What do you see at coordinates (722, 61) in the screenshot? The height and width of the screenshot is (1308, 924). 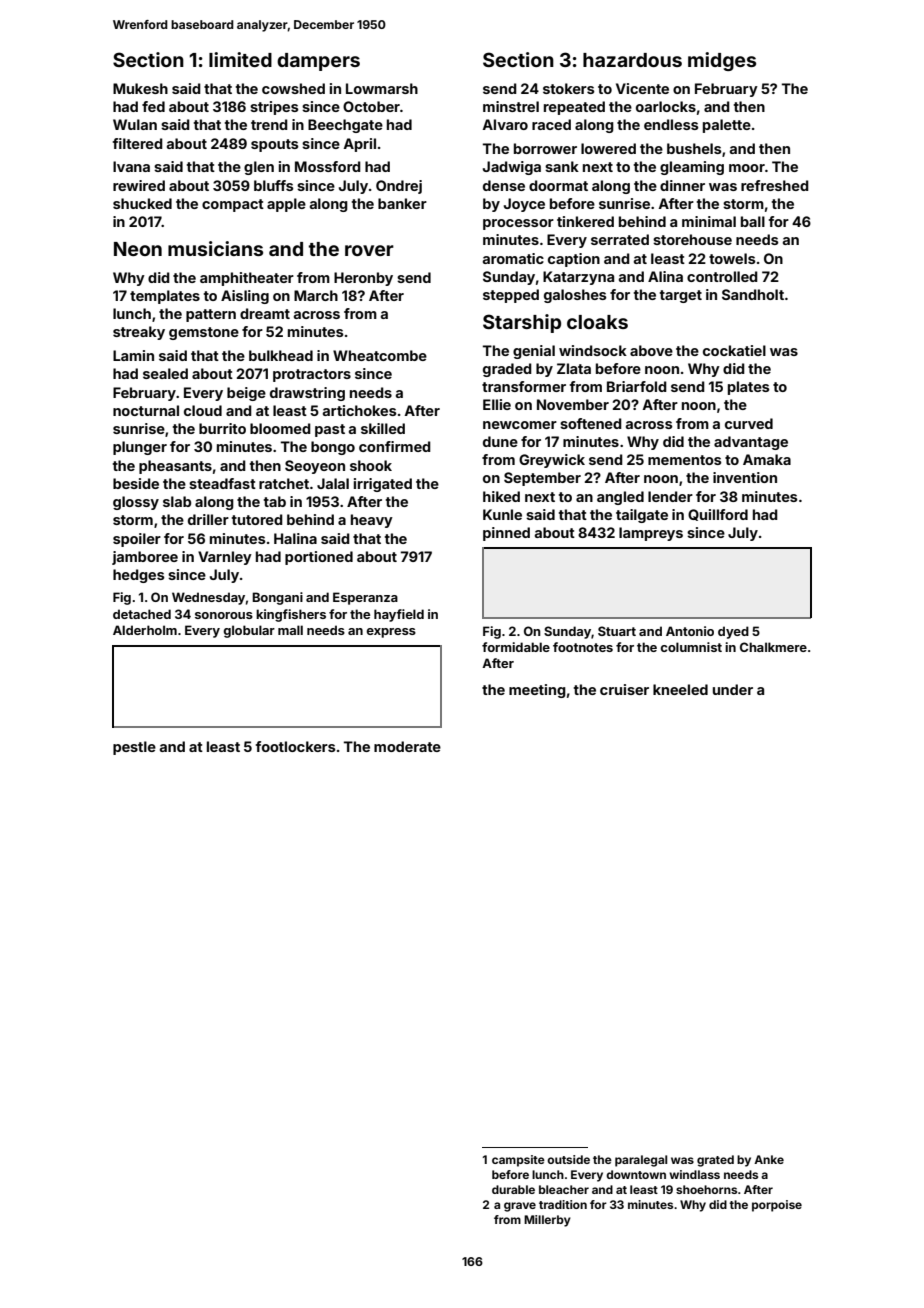 I see `midges` at bounding box center [722, 61].
